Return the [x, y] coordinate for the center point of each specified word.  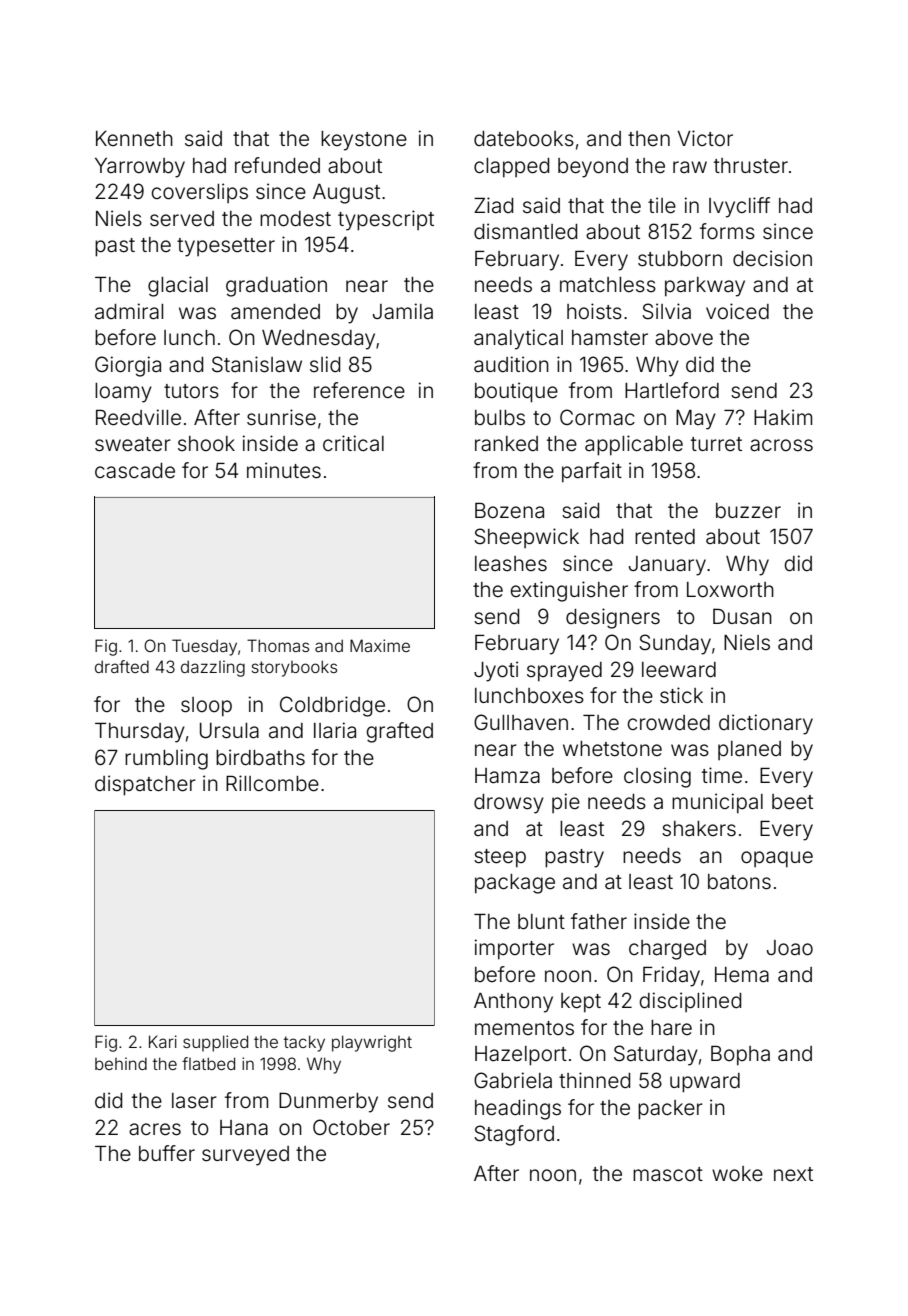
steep [500, 858]
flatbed [208, 1063]
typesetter [226, 247]
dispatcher [145, 785]
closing [657, 777]
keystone [364, 141]
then [649, 138]
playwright [372, 1043]
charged [667, 950]
